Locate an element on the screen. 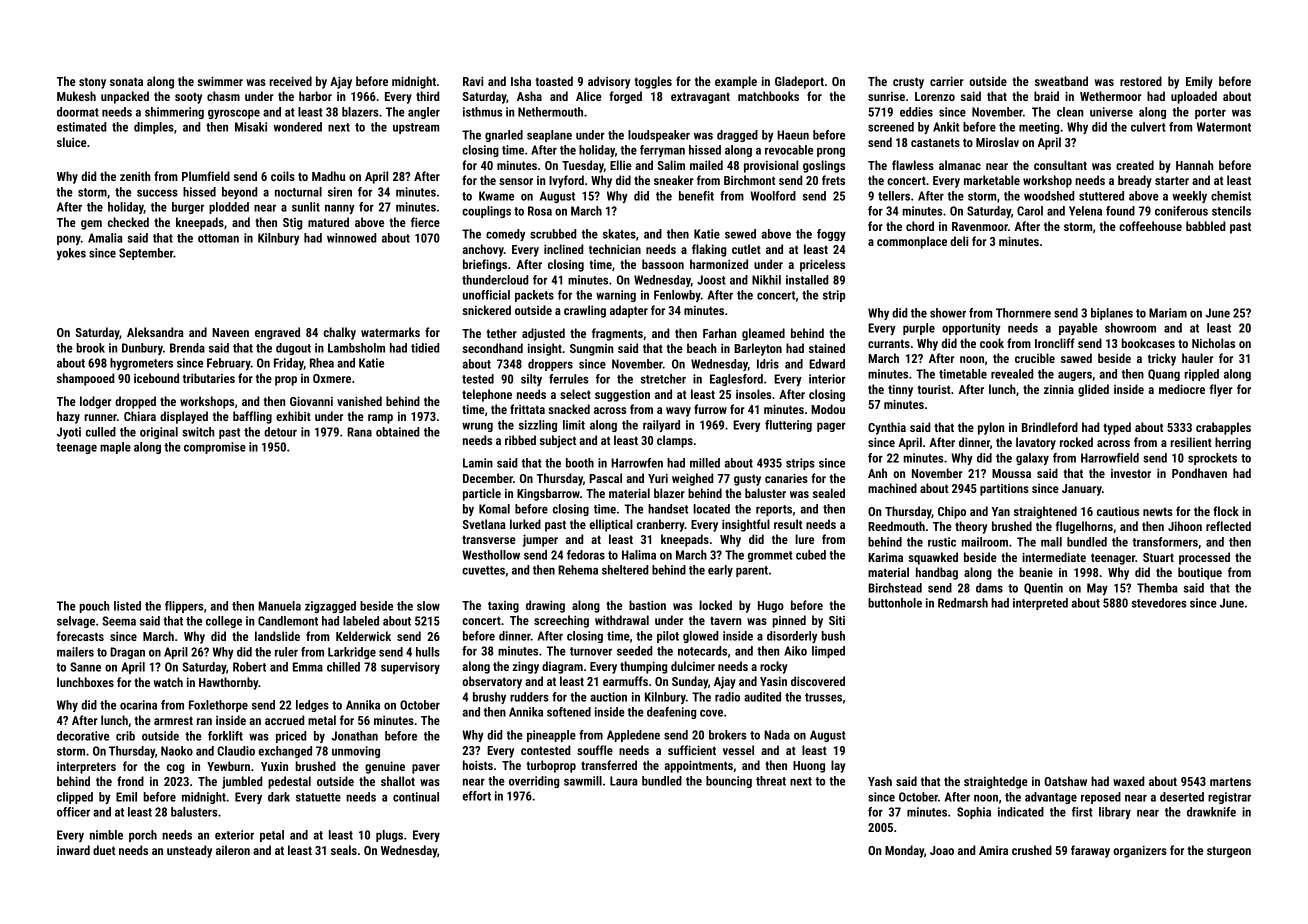  zenith is located at coordinates (135, 176).
